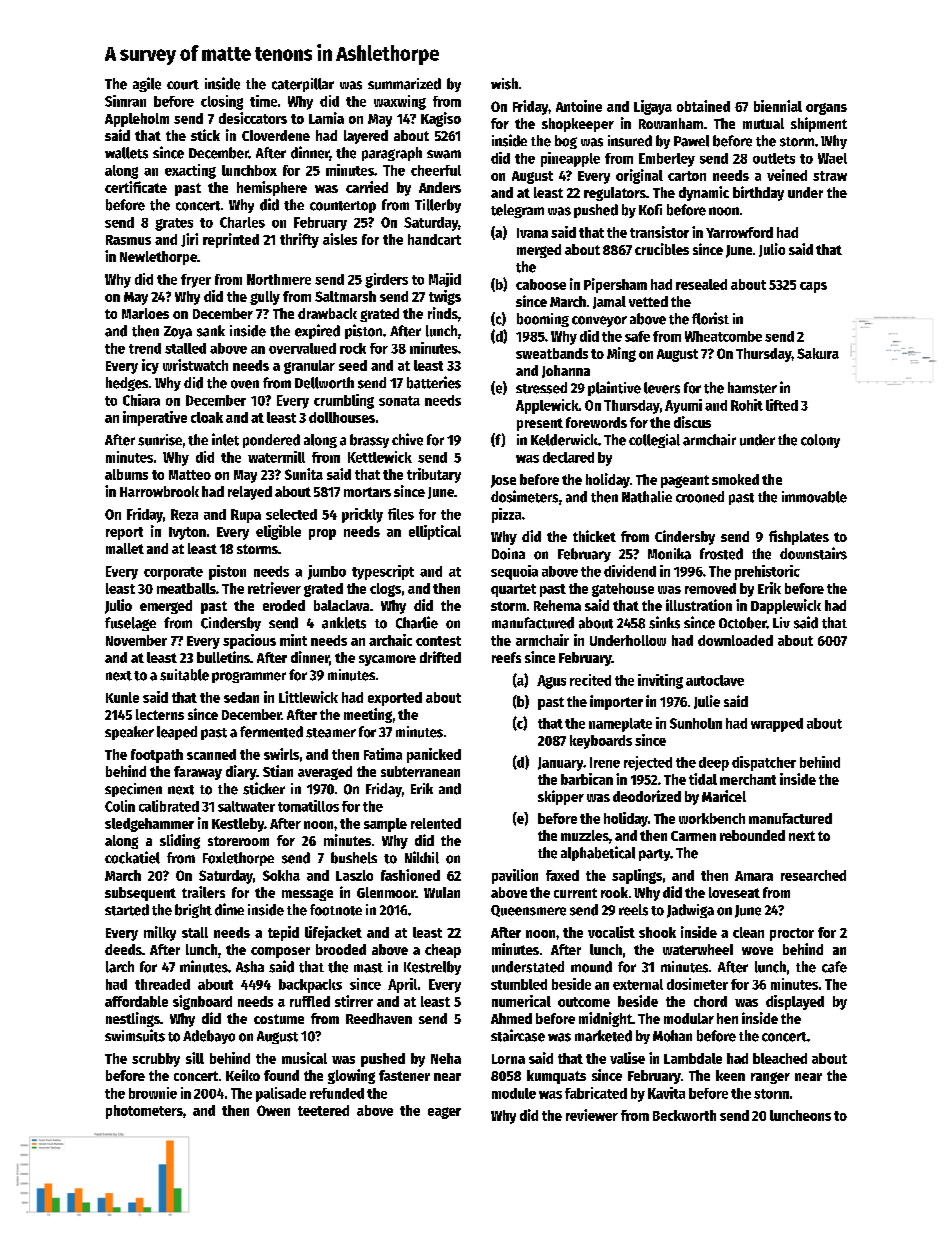 The width and height of the image is (952, 1233). I want to click on Yarrowford, so click(739, 232).
